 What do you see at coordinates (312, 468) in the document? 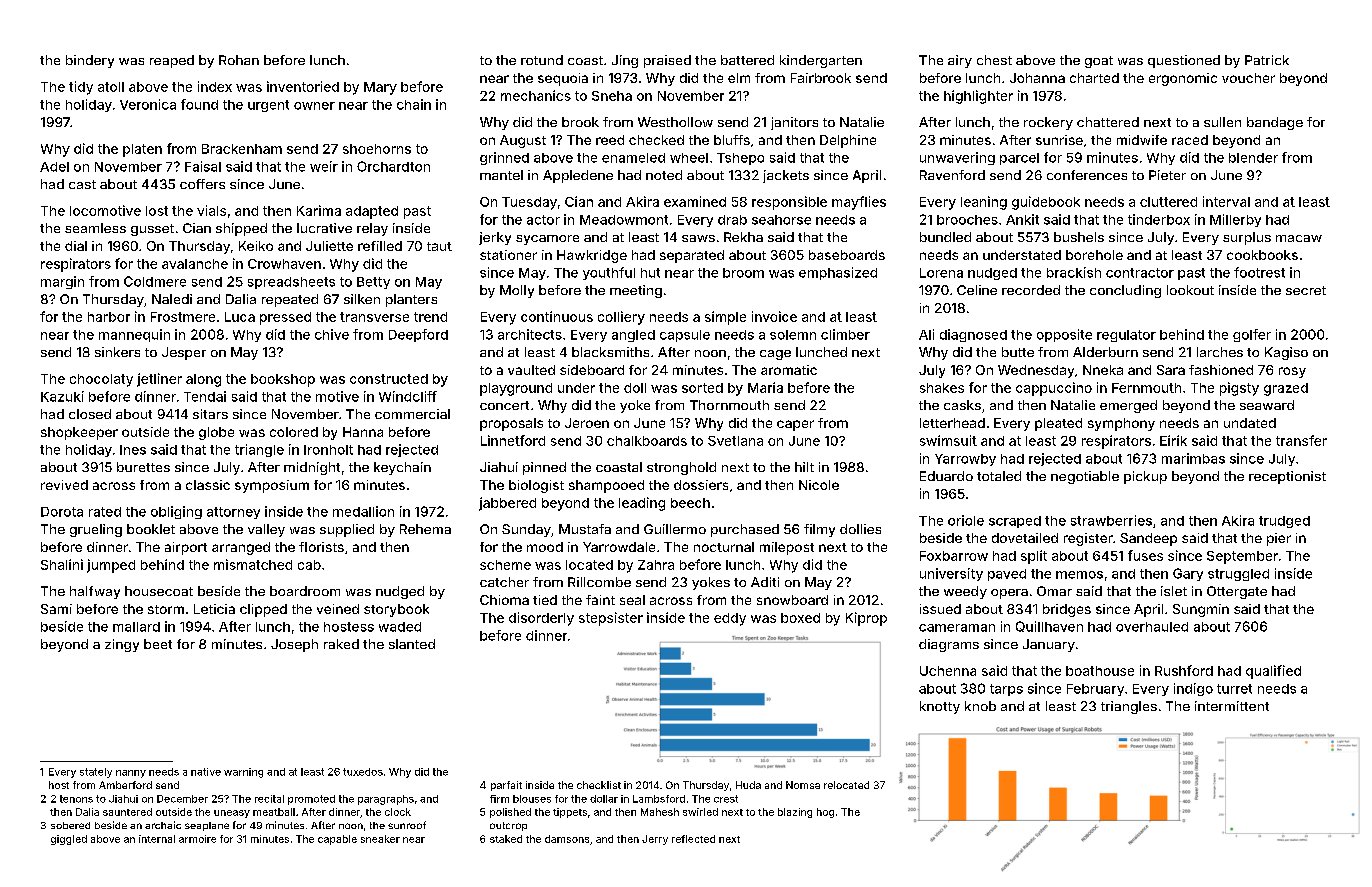
I see `midnight` at bounding box center [312, 468].
